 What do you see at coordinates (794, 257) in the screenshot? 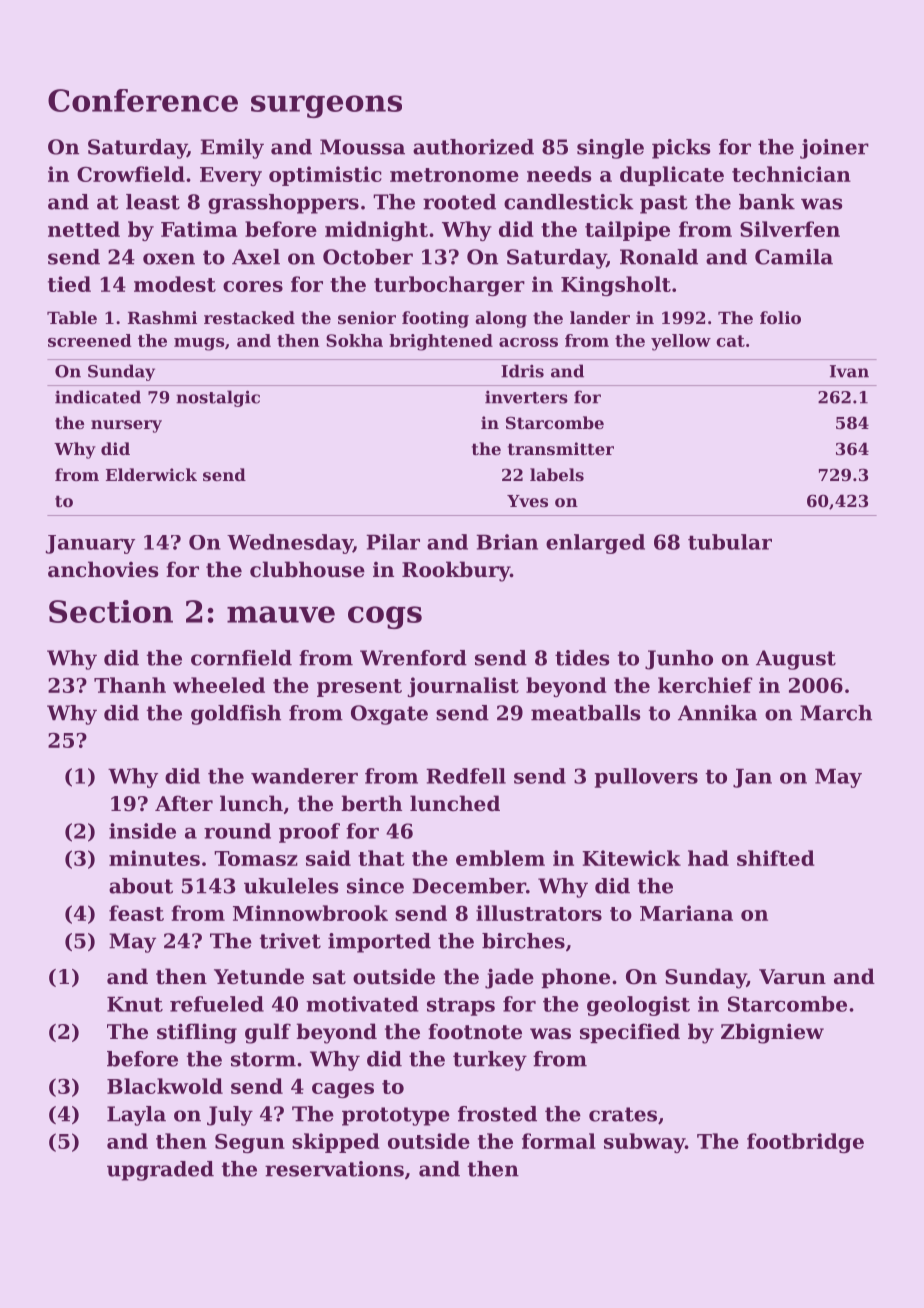
I see `Camila` at bounding box center [794, 257].
